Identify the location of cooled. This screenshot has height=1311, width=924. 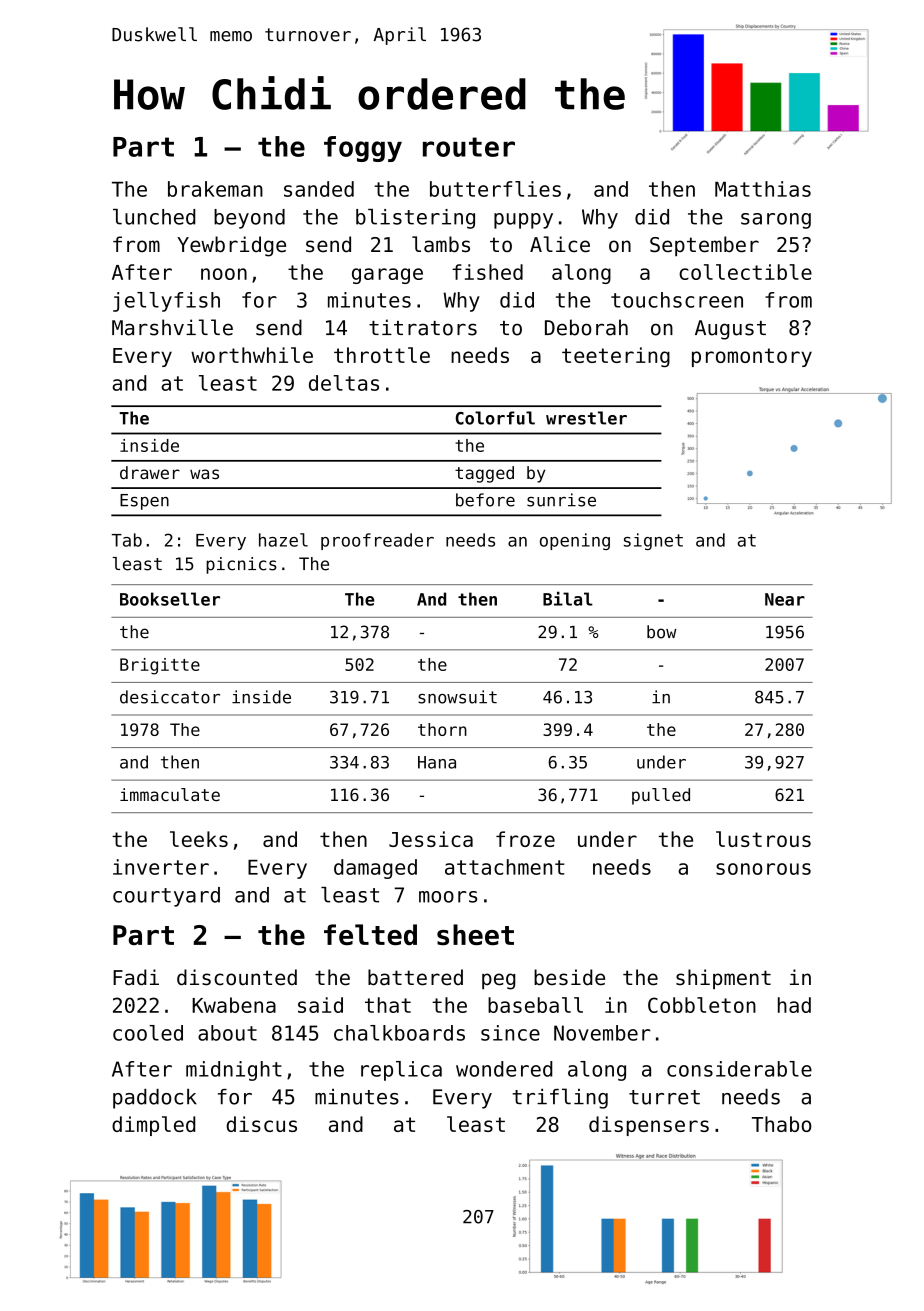
(148, 1033).
